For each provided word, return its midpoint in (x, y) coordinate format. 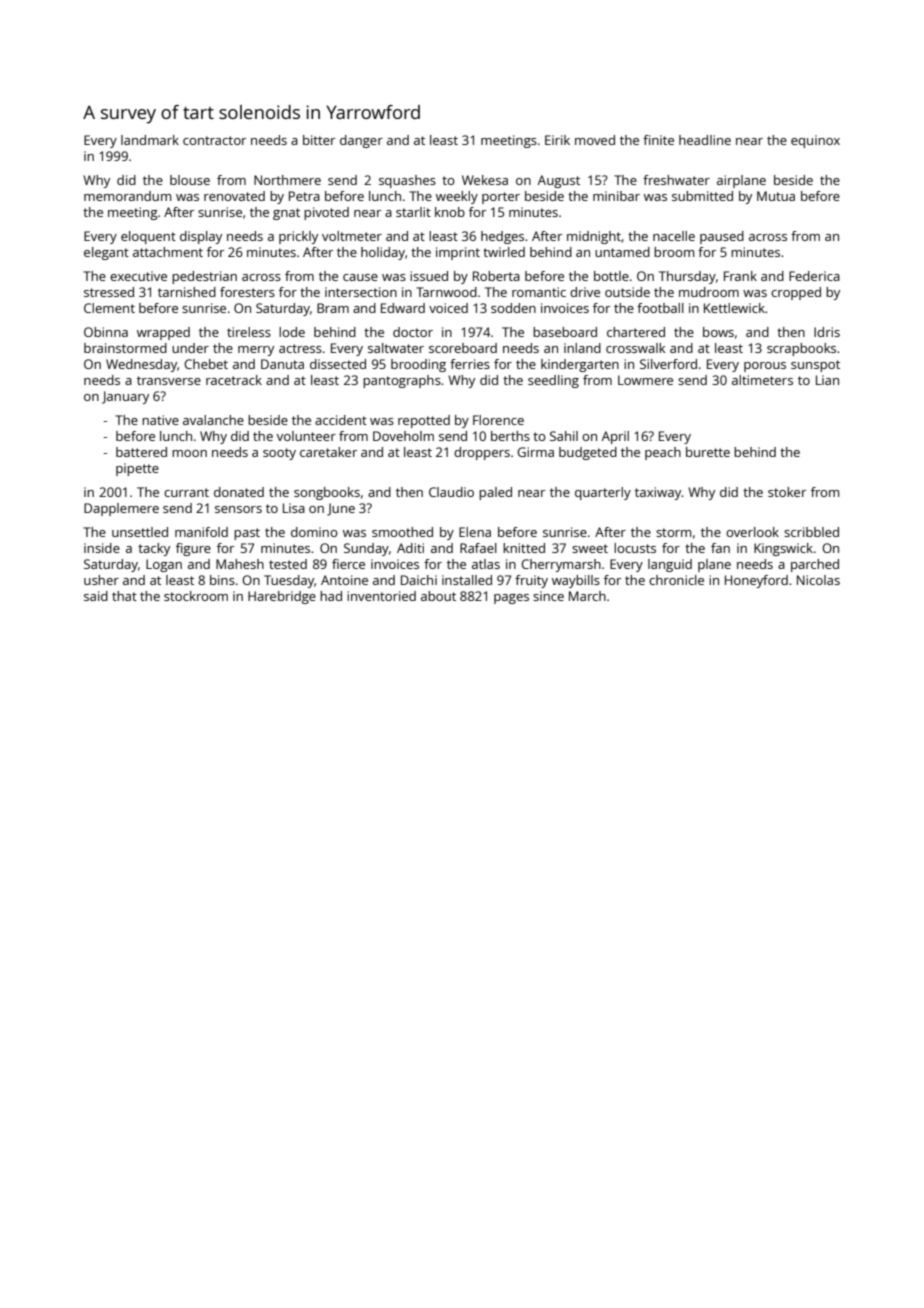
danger (361, 141)
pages (511, 599)
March (587, 596)
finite (658, 140)
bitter (319, 140)
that (124, 596)
